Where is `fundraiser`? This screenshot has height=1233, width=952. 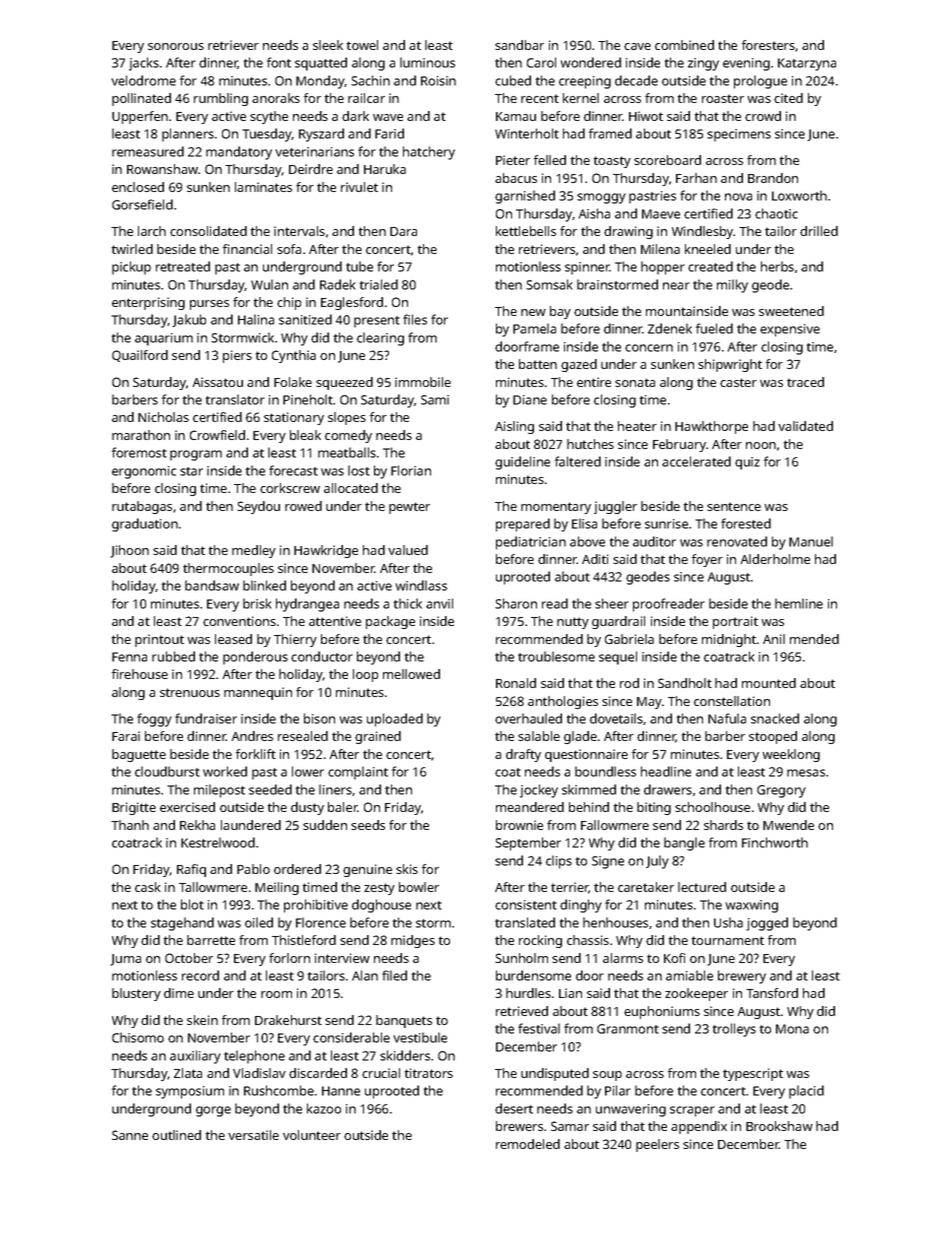 fundraiser is located at coordinates (206, 718).
